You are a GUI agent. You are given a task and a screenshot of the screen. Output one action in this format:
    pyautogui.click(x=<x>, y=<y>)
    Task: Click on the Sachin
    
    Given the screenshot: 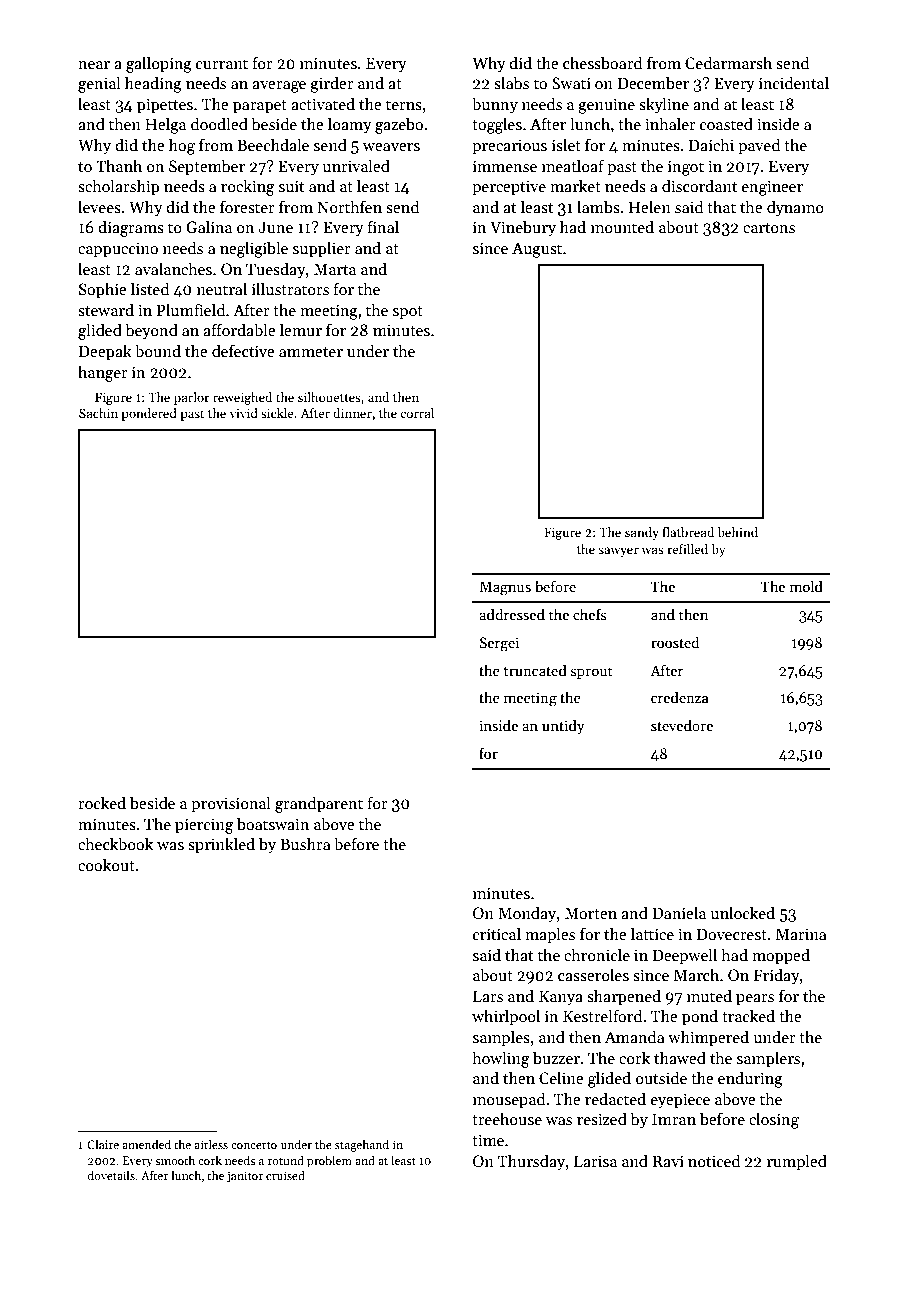 What is the action you would take?
    pyautogui.click(x=98, y=413)
